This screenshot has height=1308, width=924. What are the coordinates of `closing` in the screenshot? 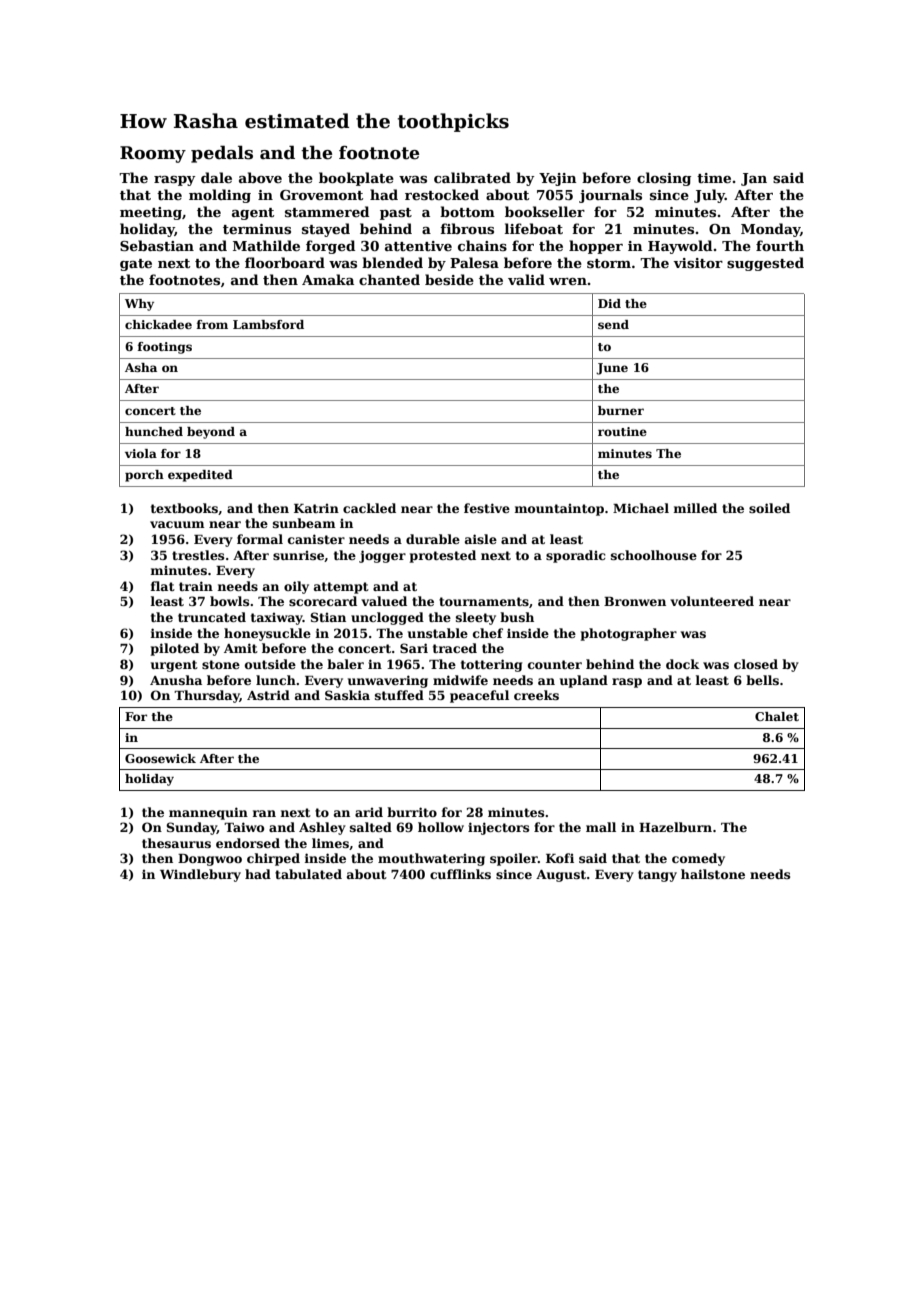 It's located at (664, 179).
